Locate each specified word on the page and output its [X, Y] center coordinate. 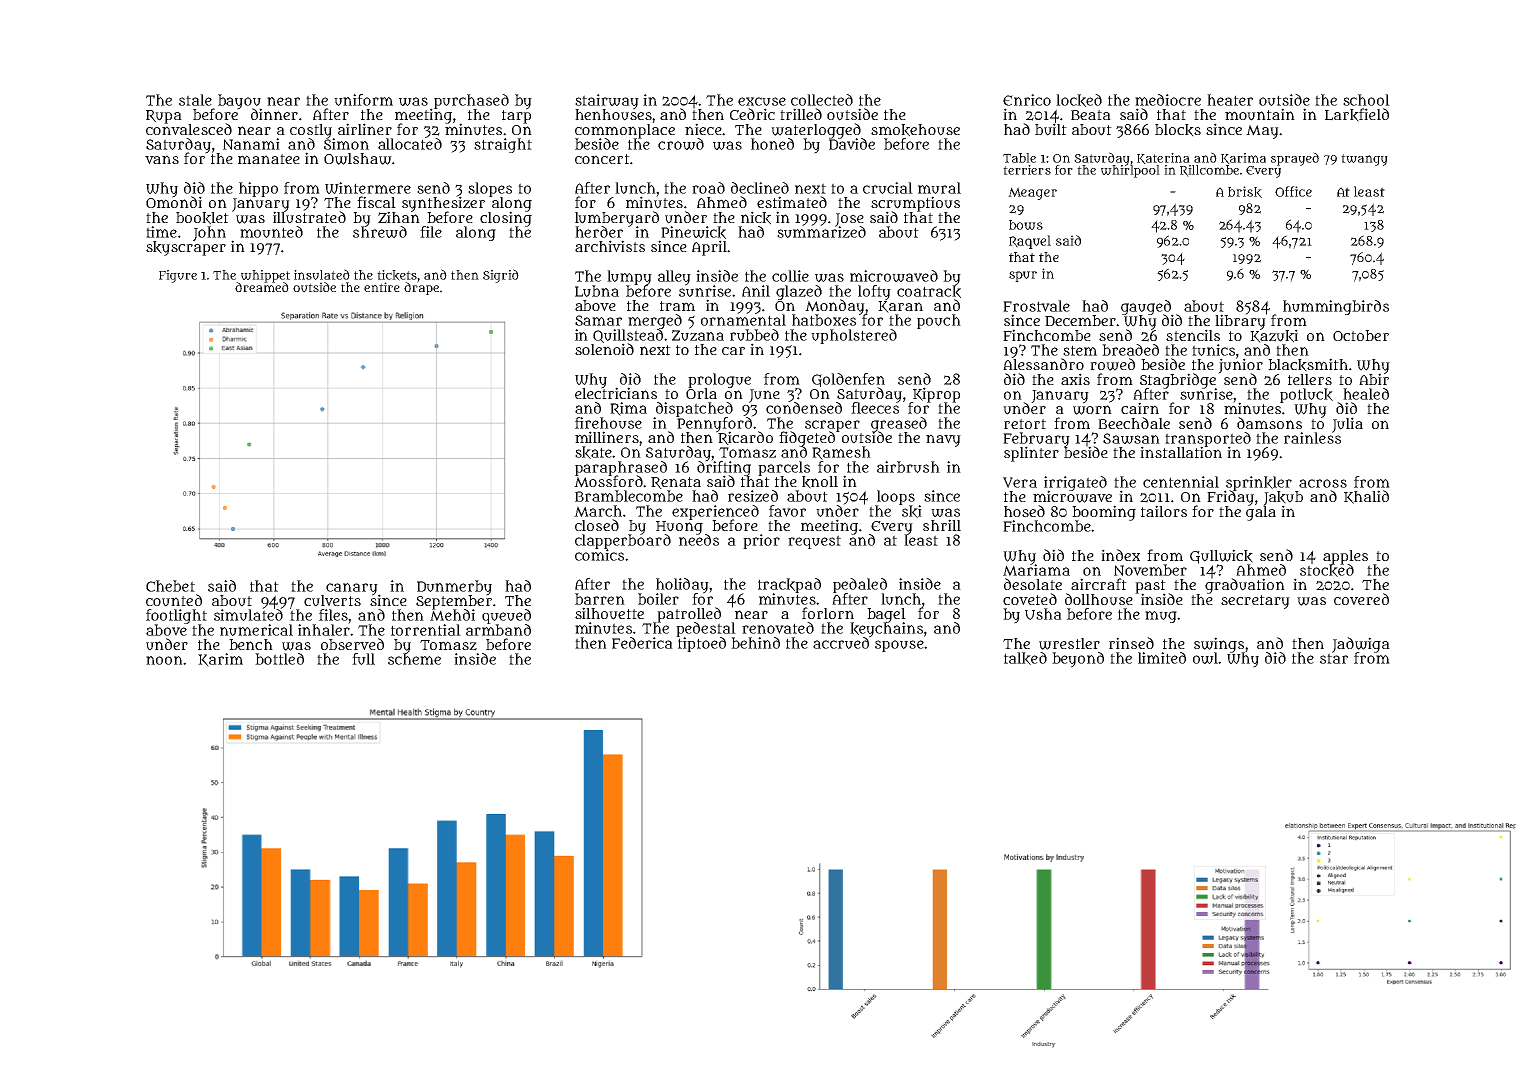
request [814, 542]
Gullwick [1221, 556]
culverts [332, 601]
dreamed [262, 287]
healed [1366, 394]
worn [1092, 410]
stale [195, 100]
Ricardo [744, 438]
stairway [607, 101]
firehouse [608, 423]
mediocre [1168, 100]
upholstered [854, 336]
